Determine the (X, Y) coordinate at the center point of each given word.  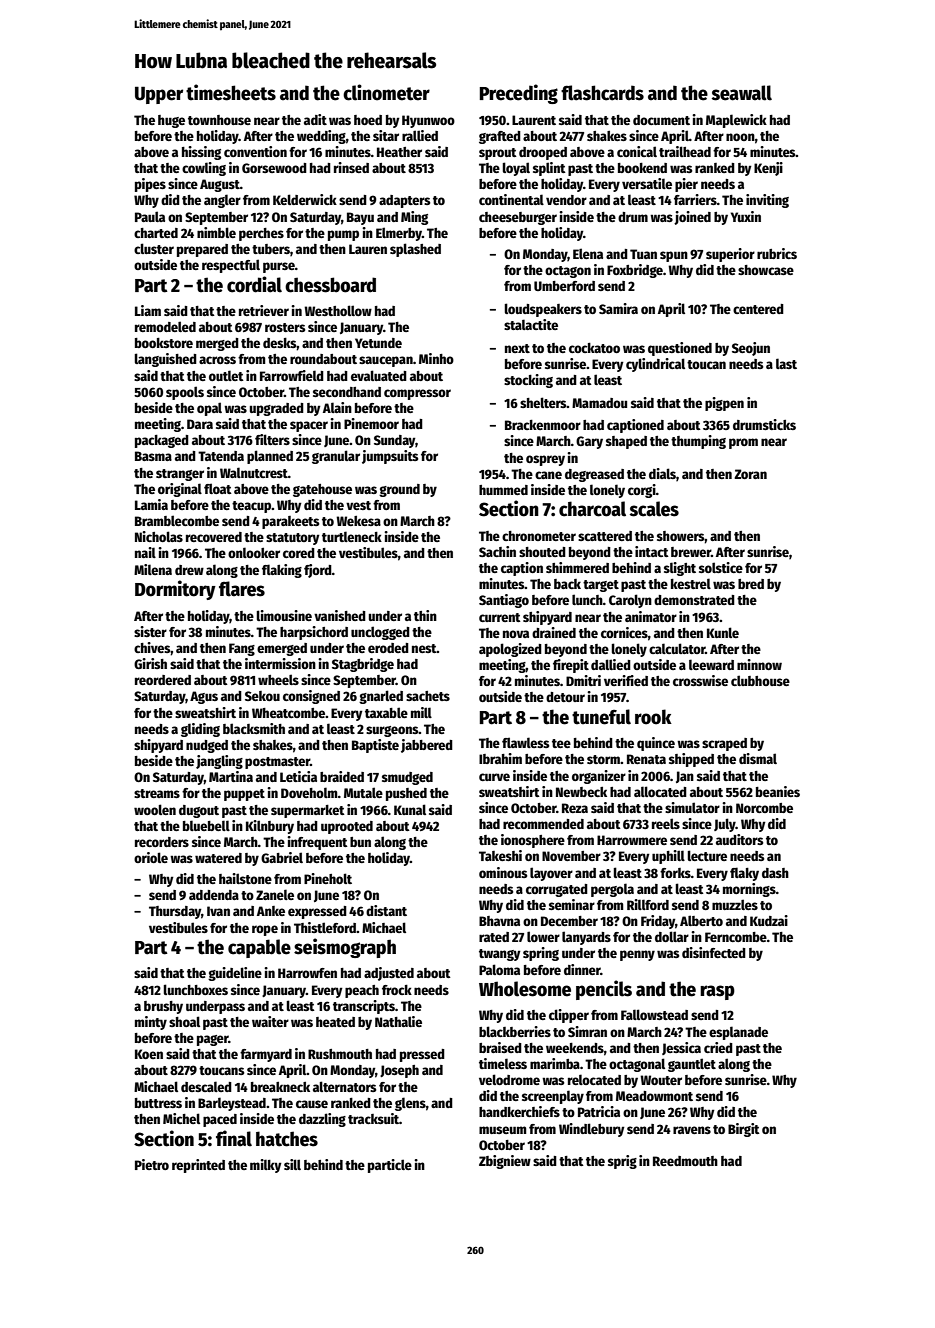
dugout (199, 811)
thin (425, 615)
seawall (742, 93)
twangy (500, 955)
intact (652, 551)
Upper (159, 95)
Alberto (701, 920)
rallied (420, 135)
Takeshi (500, 855)
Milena (153, 569)
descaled (206, 1086)
